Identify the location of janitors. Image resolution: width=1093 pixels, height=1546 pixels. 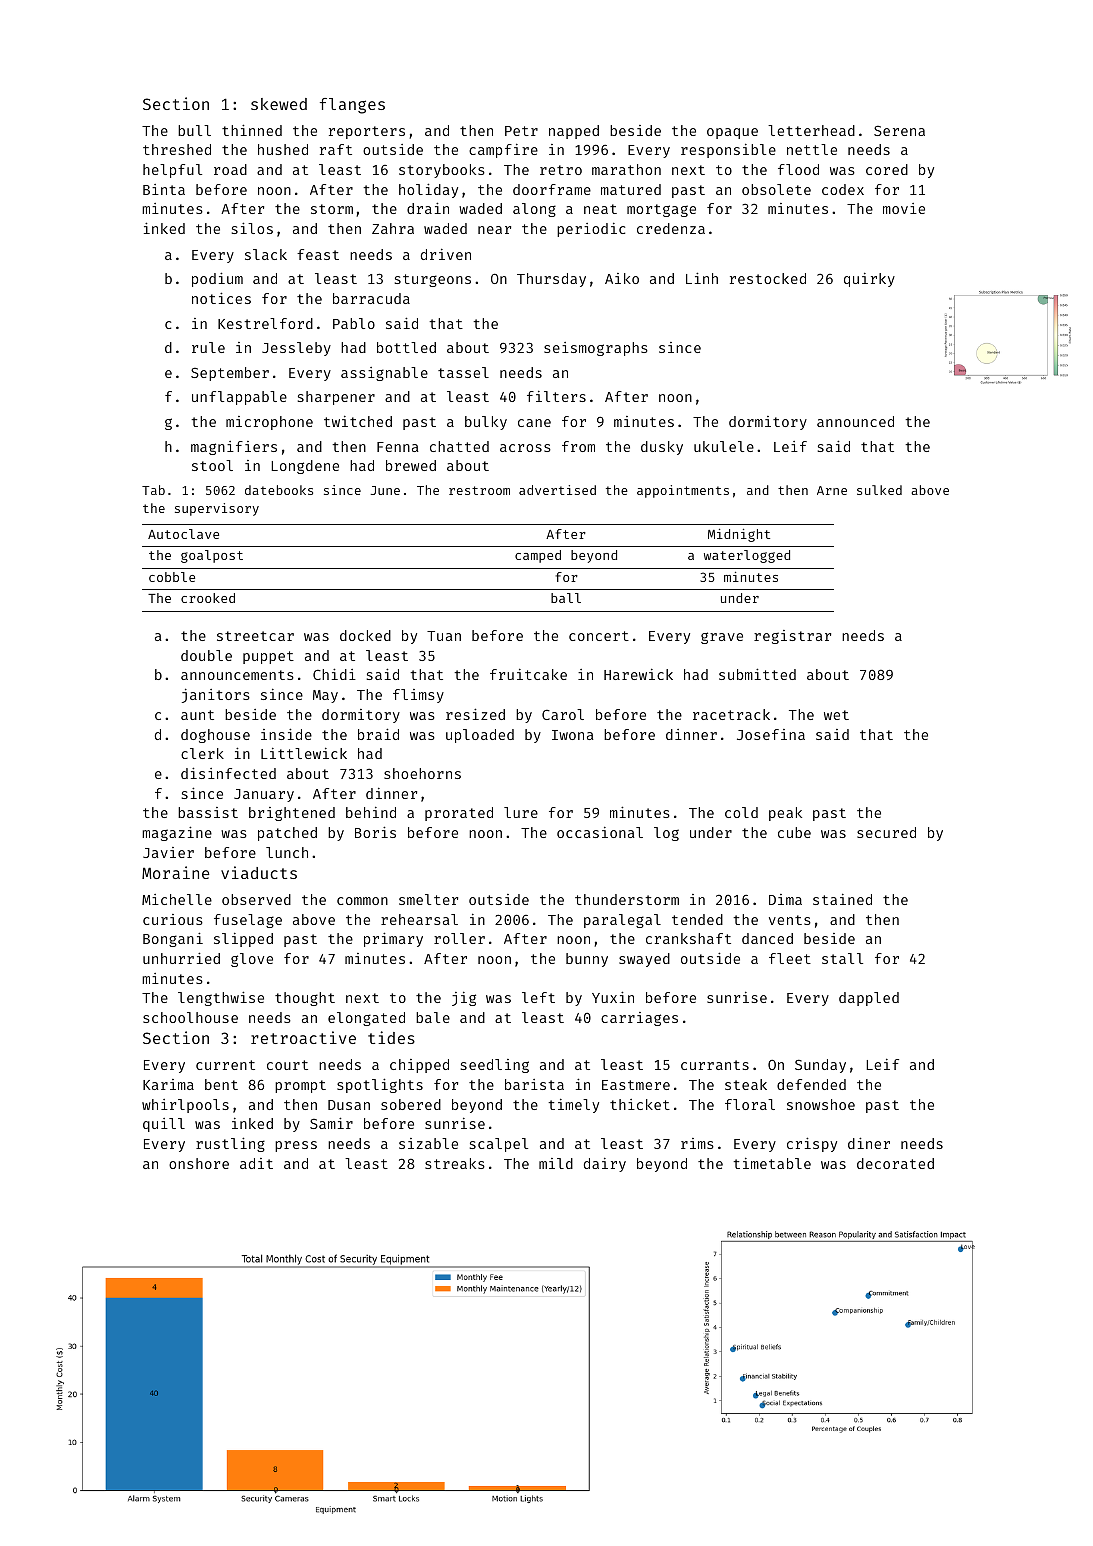
(216, 695).
